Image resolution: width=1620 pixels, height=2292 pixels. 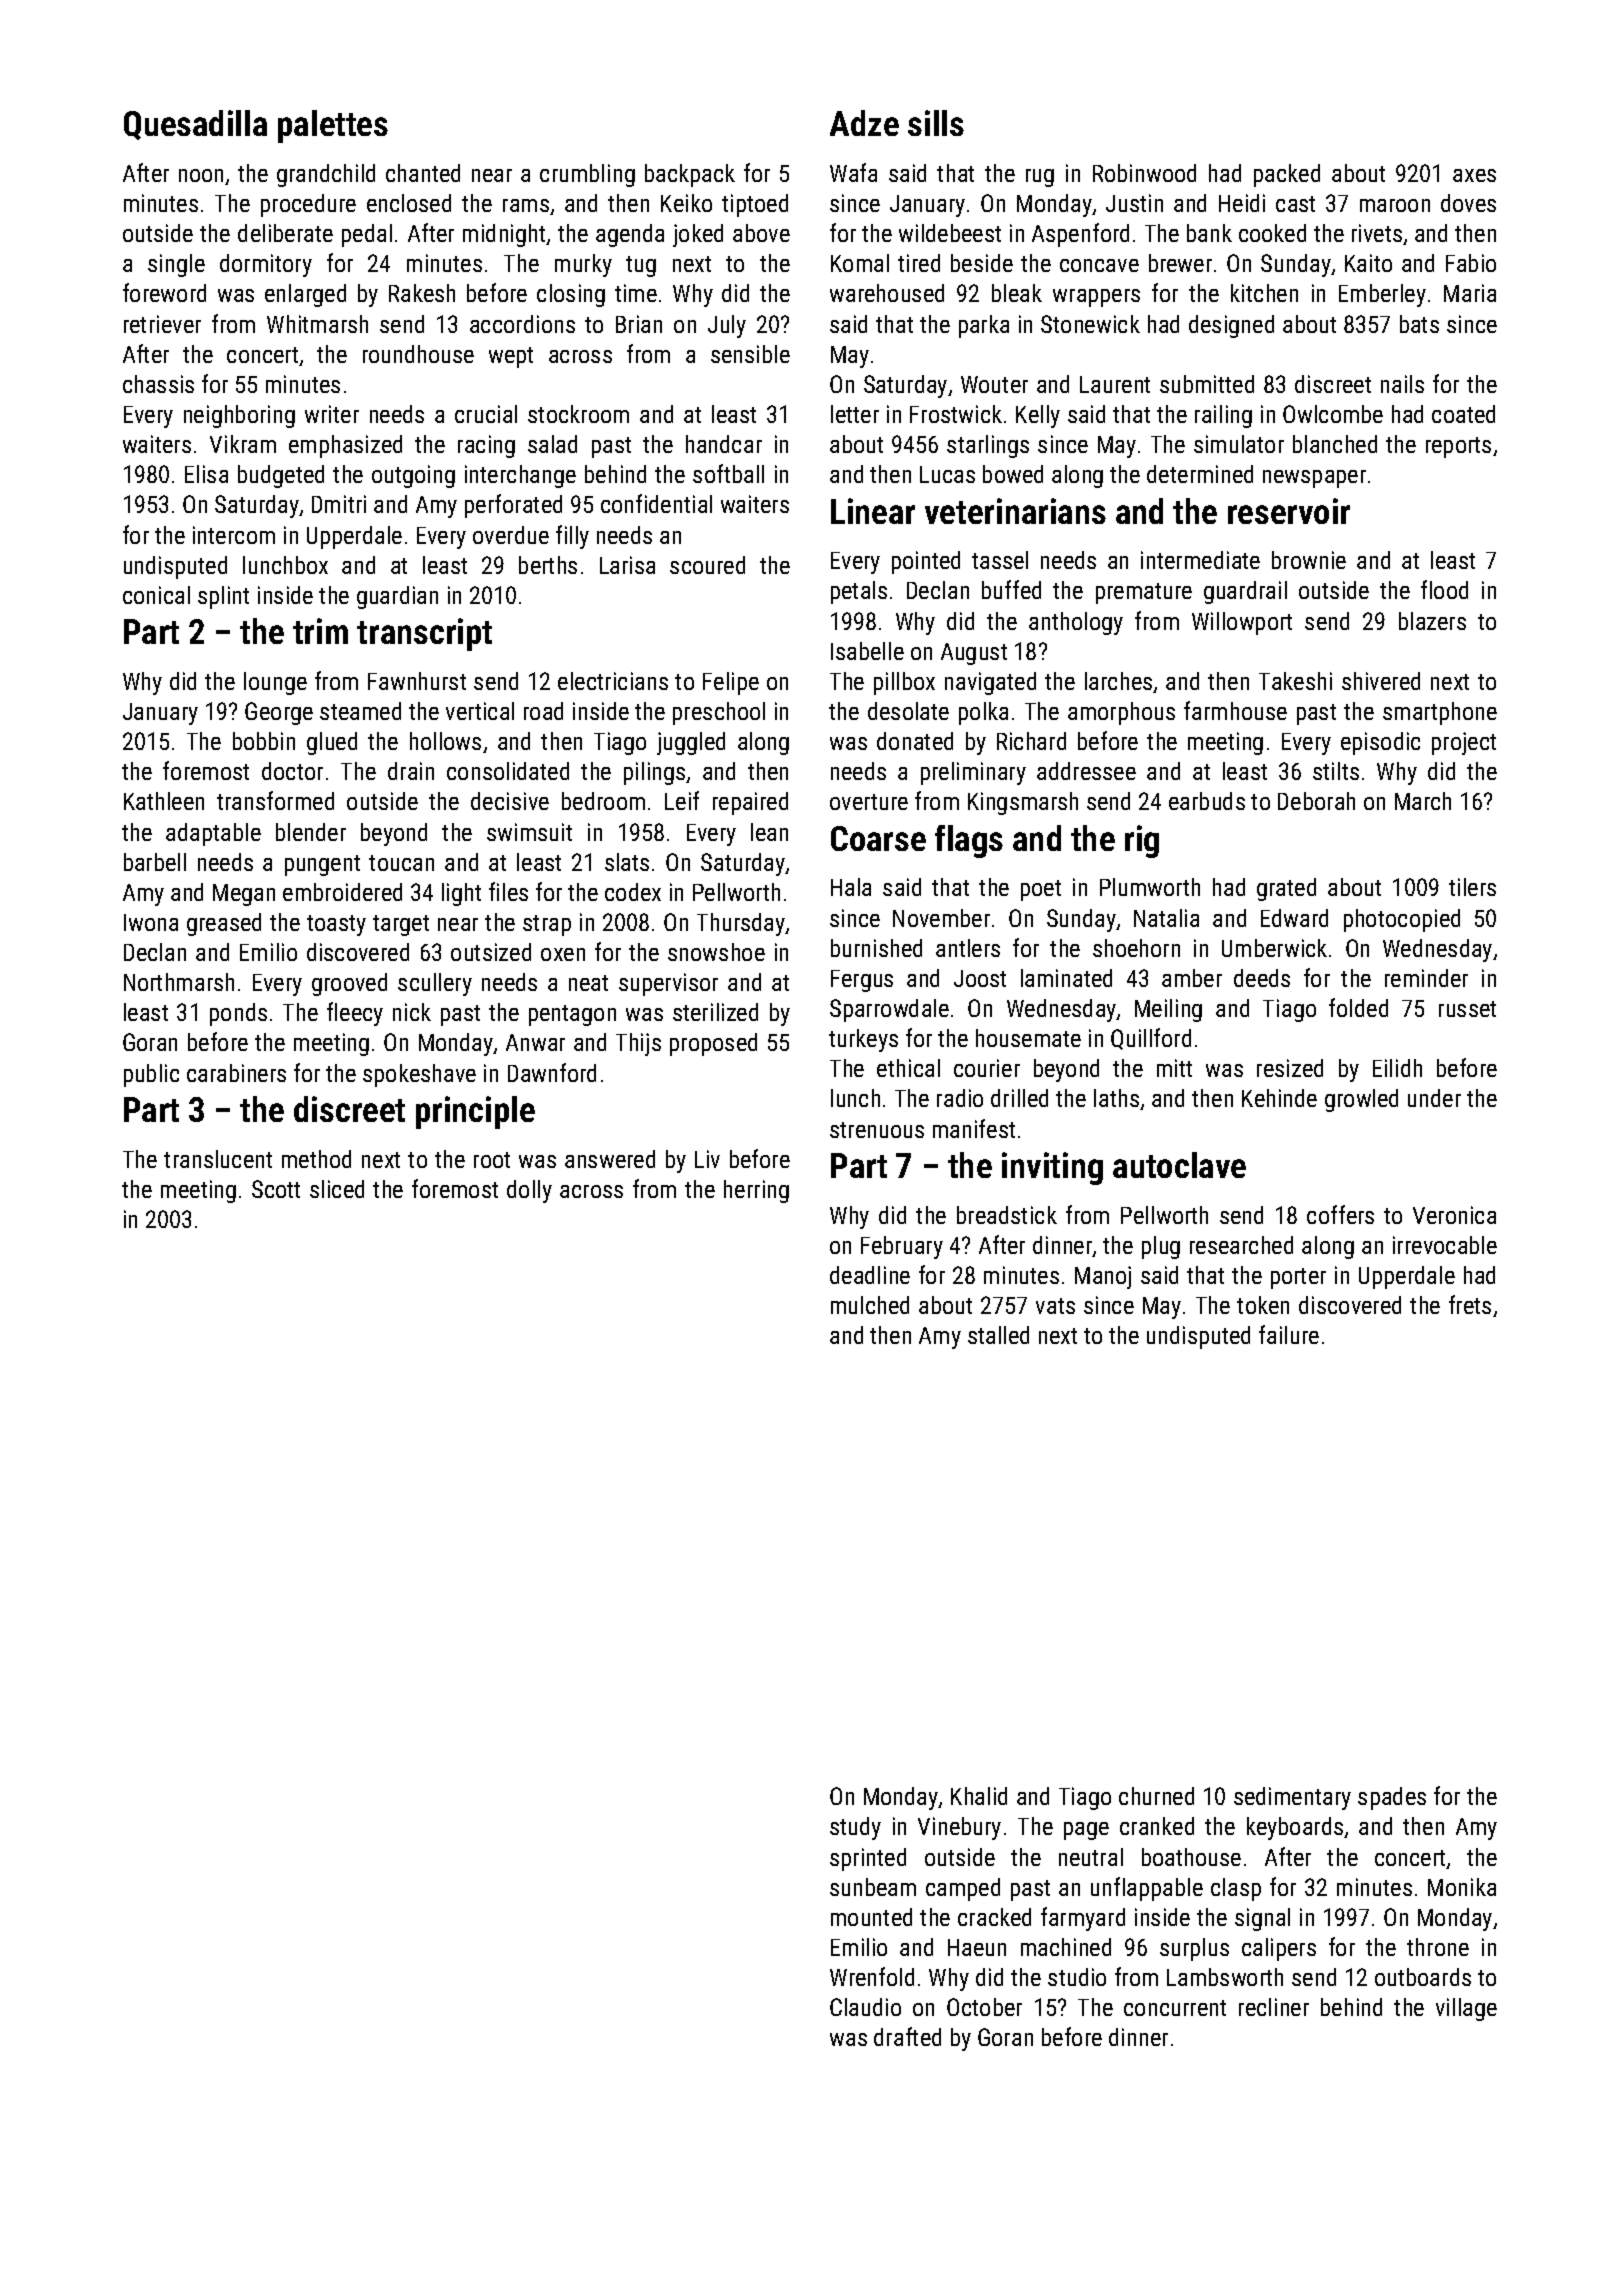 What do you see at coordinates (870, 1305) in the screenshot?
I see `mulched` at bounding box center [870, 1305].
